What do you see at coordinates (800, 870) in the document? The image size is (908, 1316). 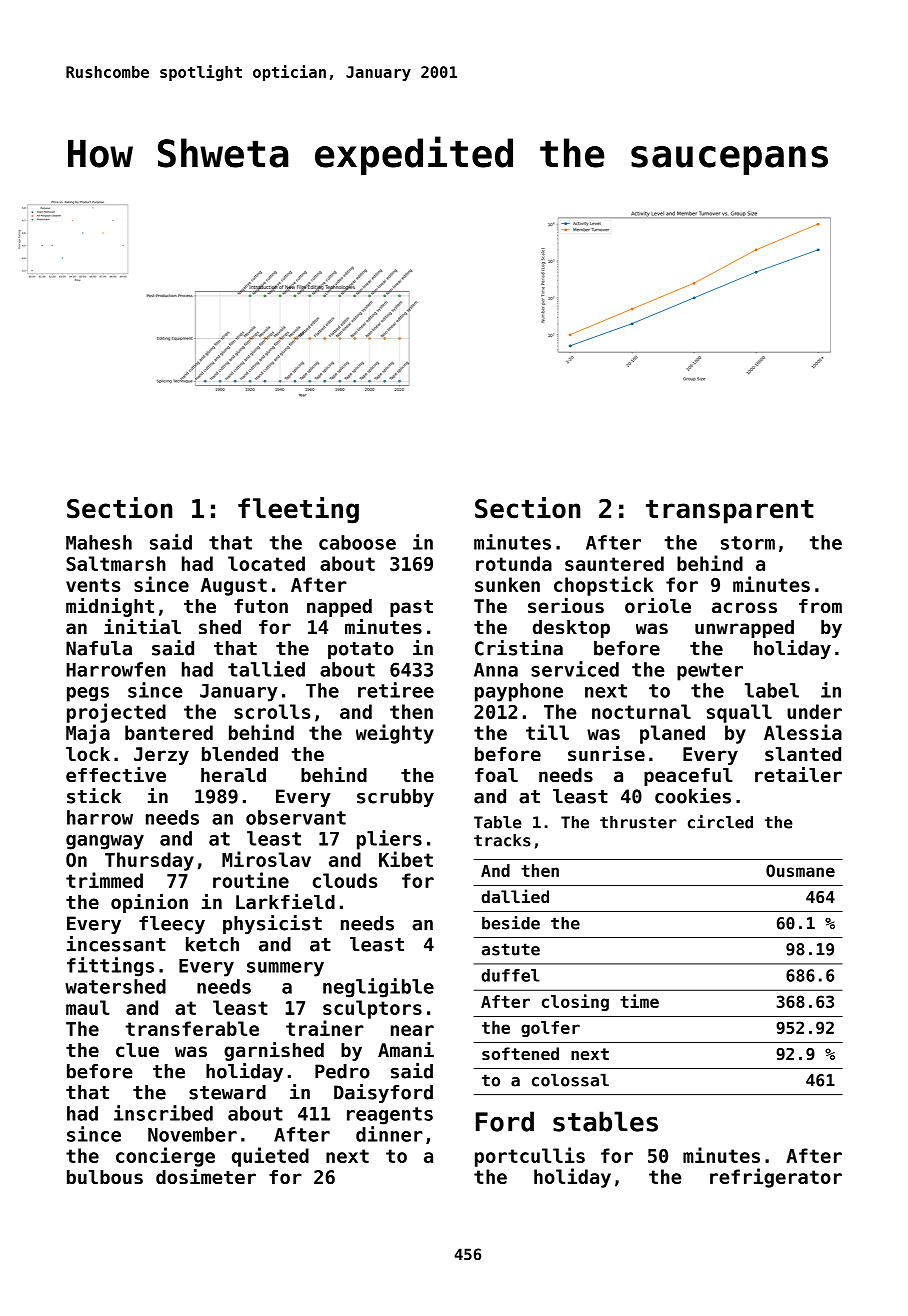 I see `Ousmane` at bounding box center [800, 870].
